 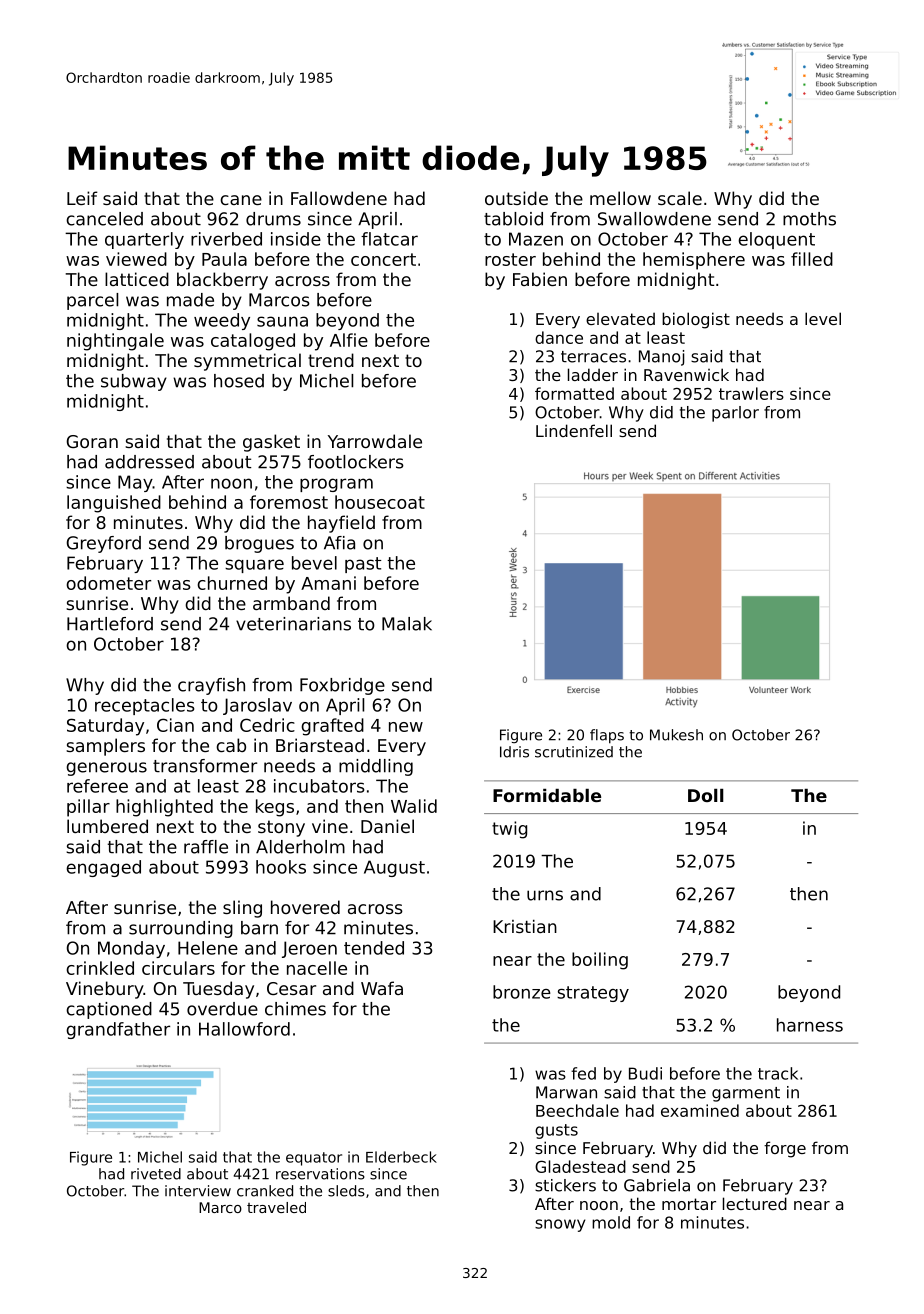 What do you see at coordinates (92, 301) in the image?
I see `parcel` at bounding box center [92, 301].
